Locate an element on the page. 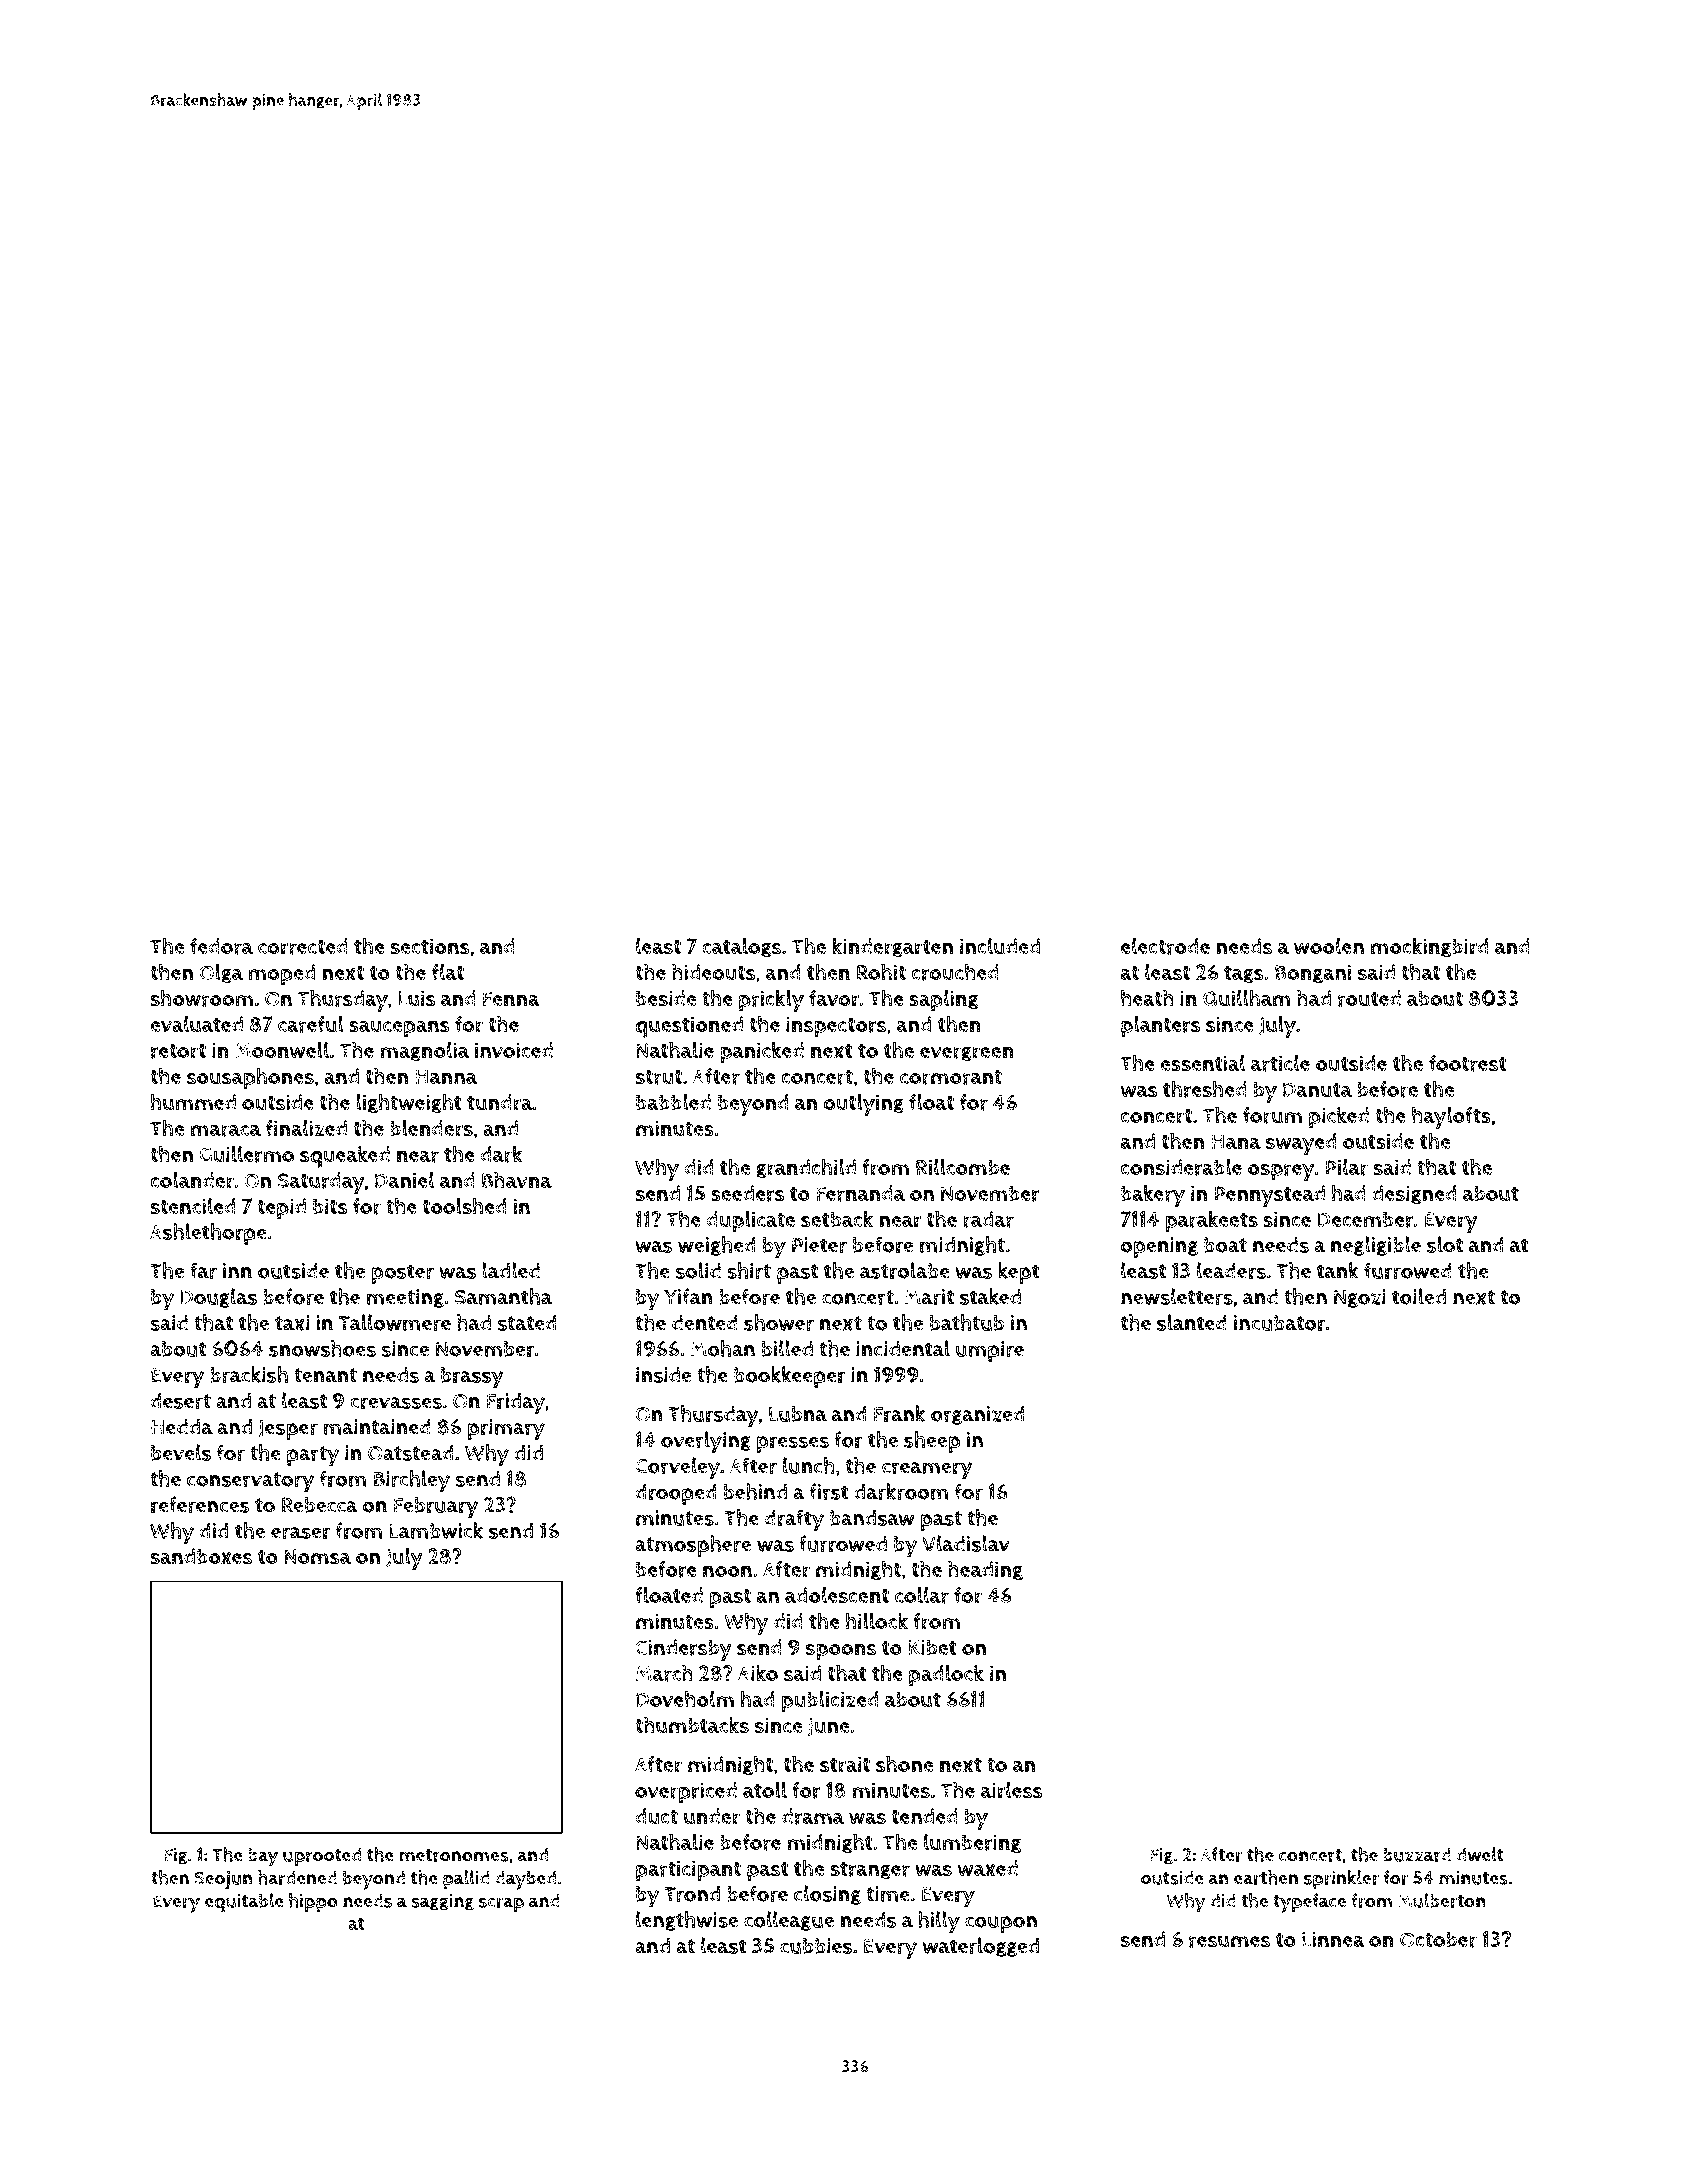  prickly is located at coordinates (771, 1000).
